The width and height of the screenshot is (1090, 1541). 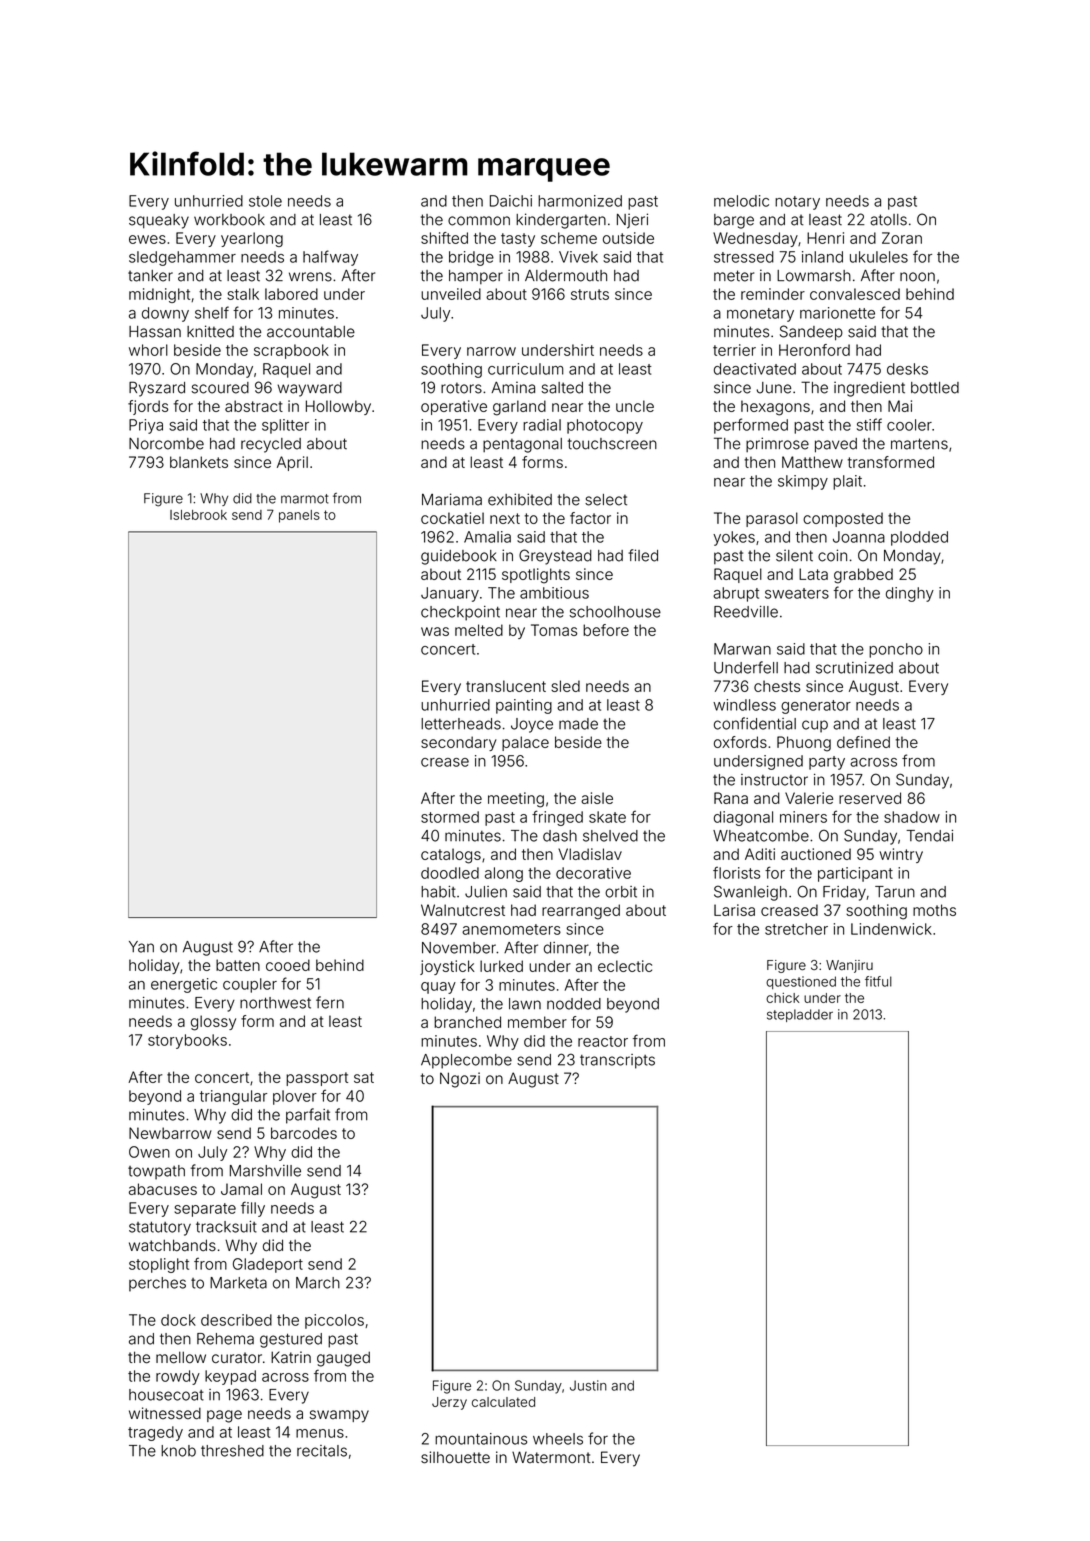 What do you see at coordinates (233, 1097) in the screenshot?
I see `triangular` at bounding box center [233, 1097].
